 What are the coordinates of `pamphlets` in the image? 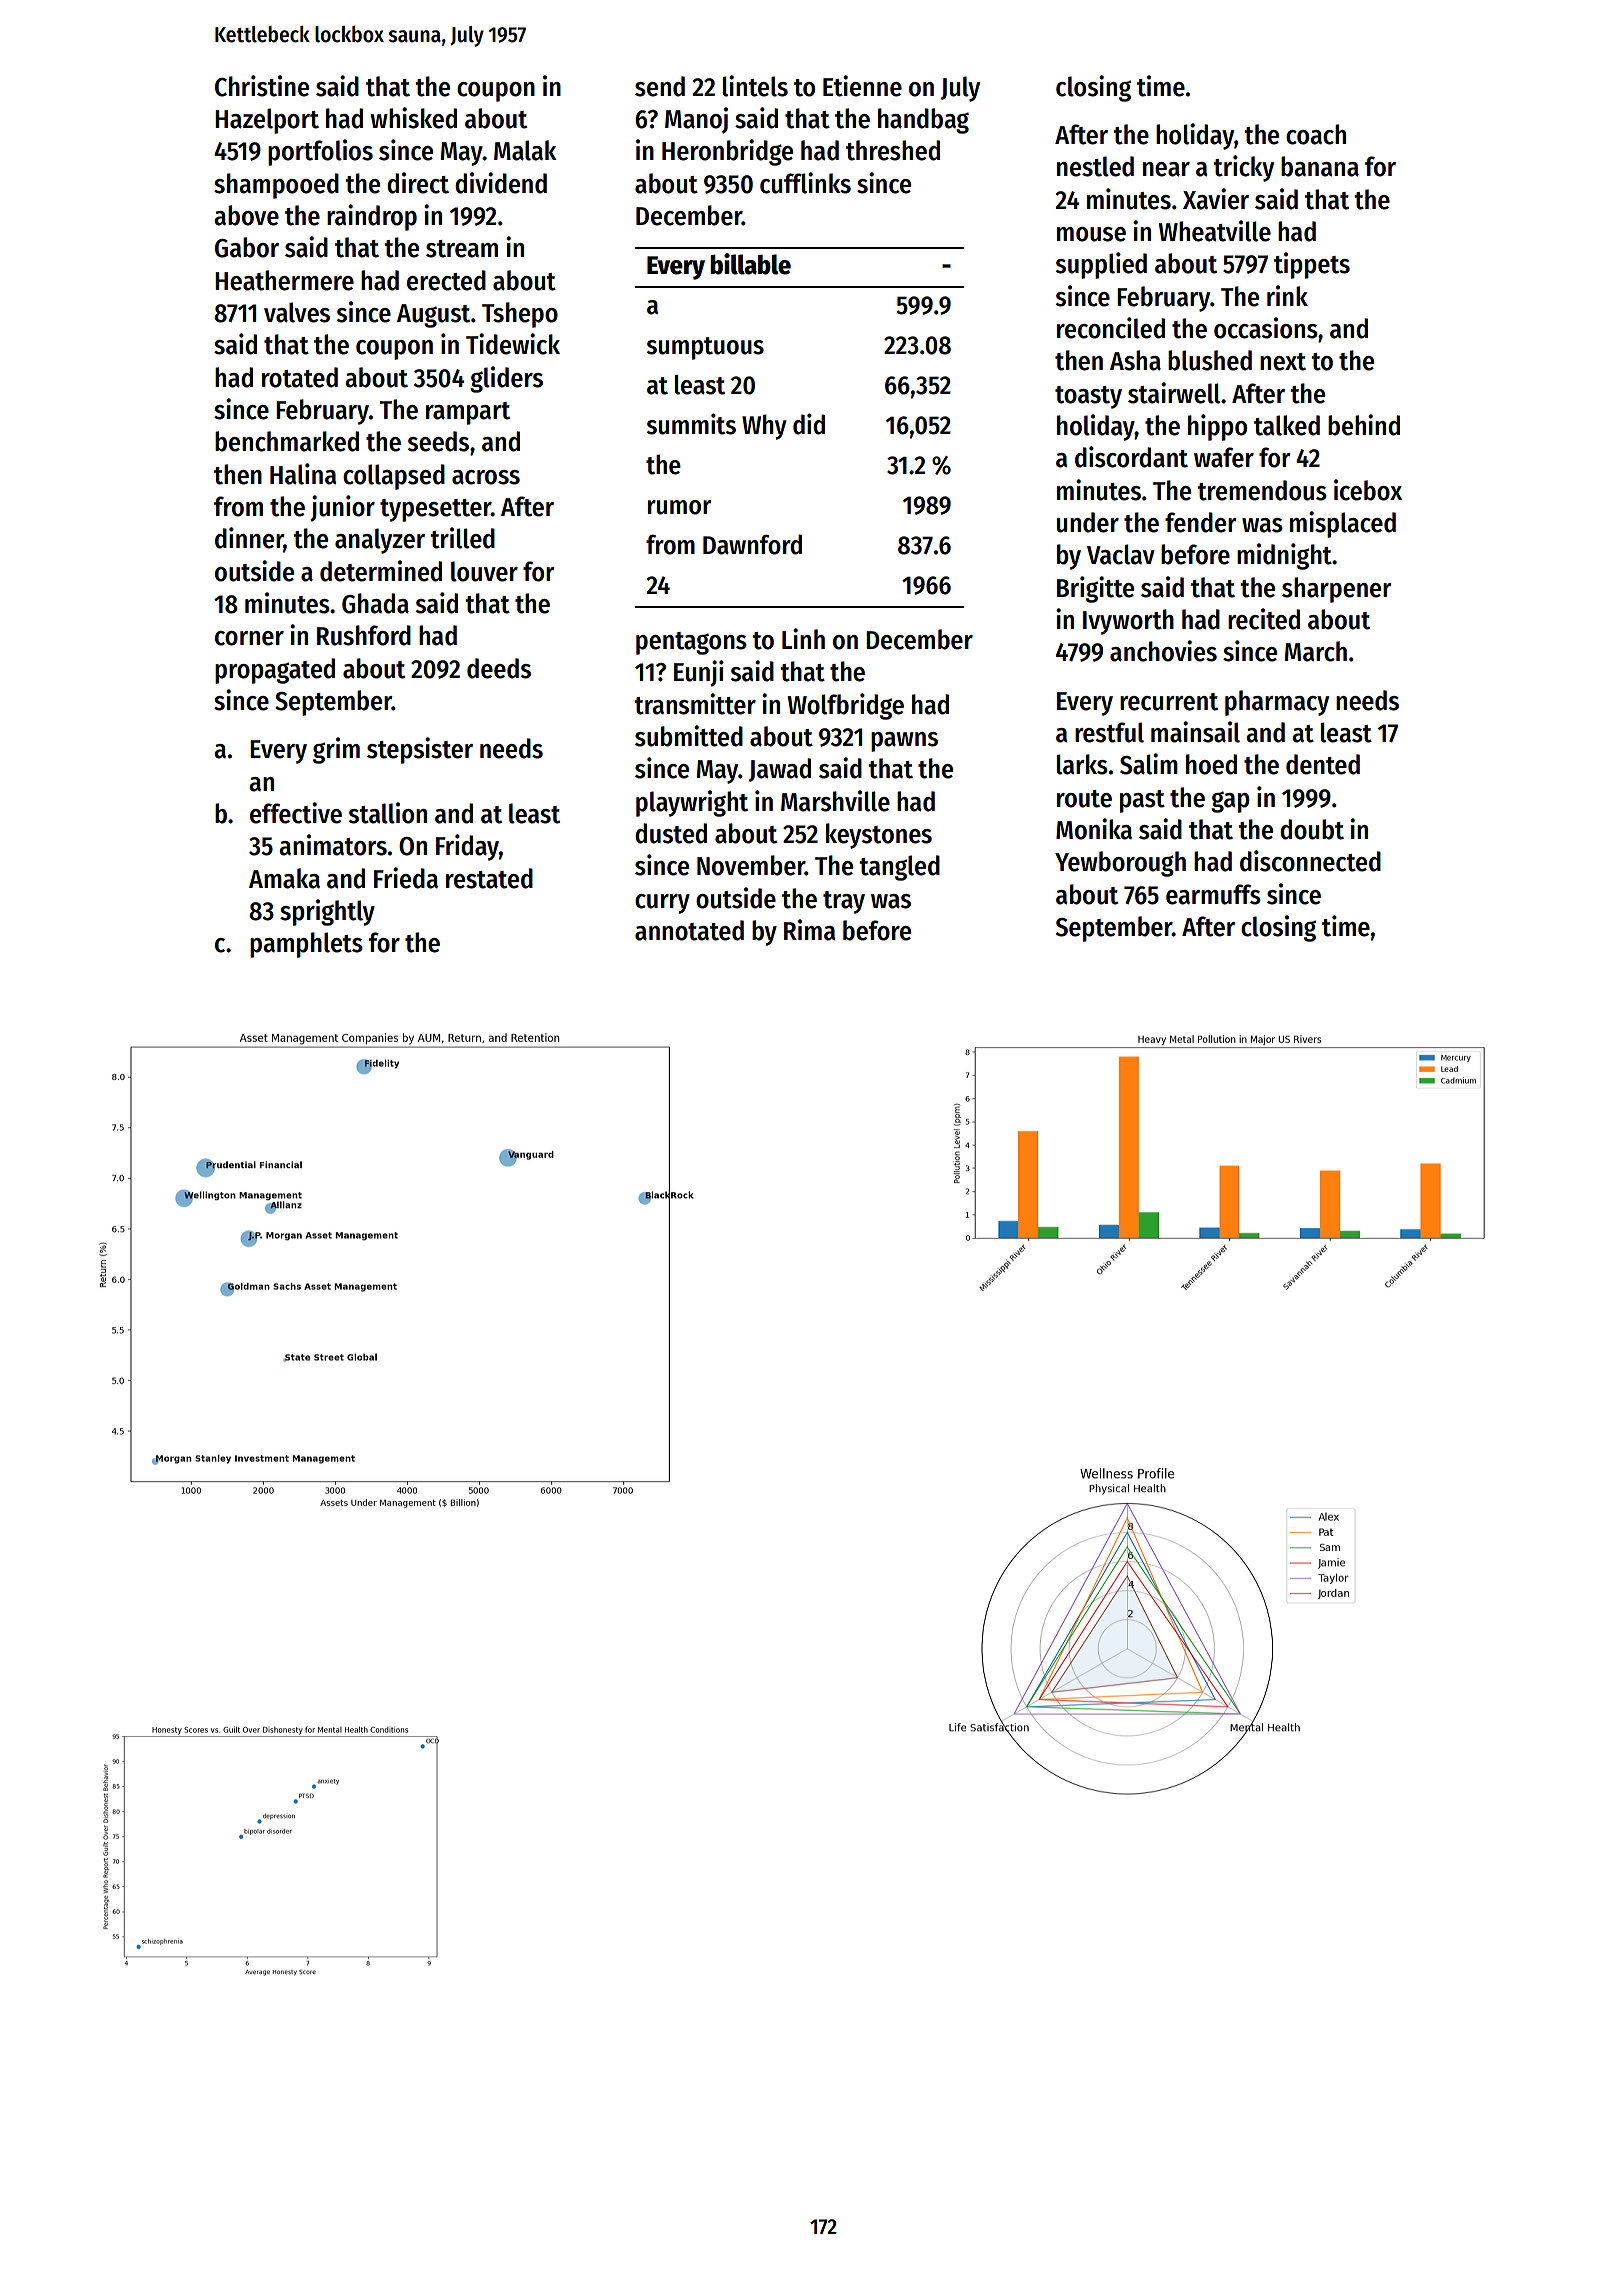 It's located at (306, 945).
